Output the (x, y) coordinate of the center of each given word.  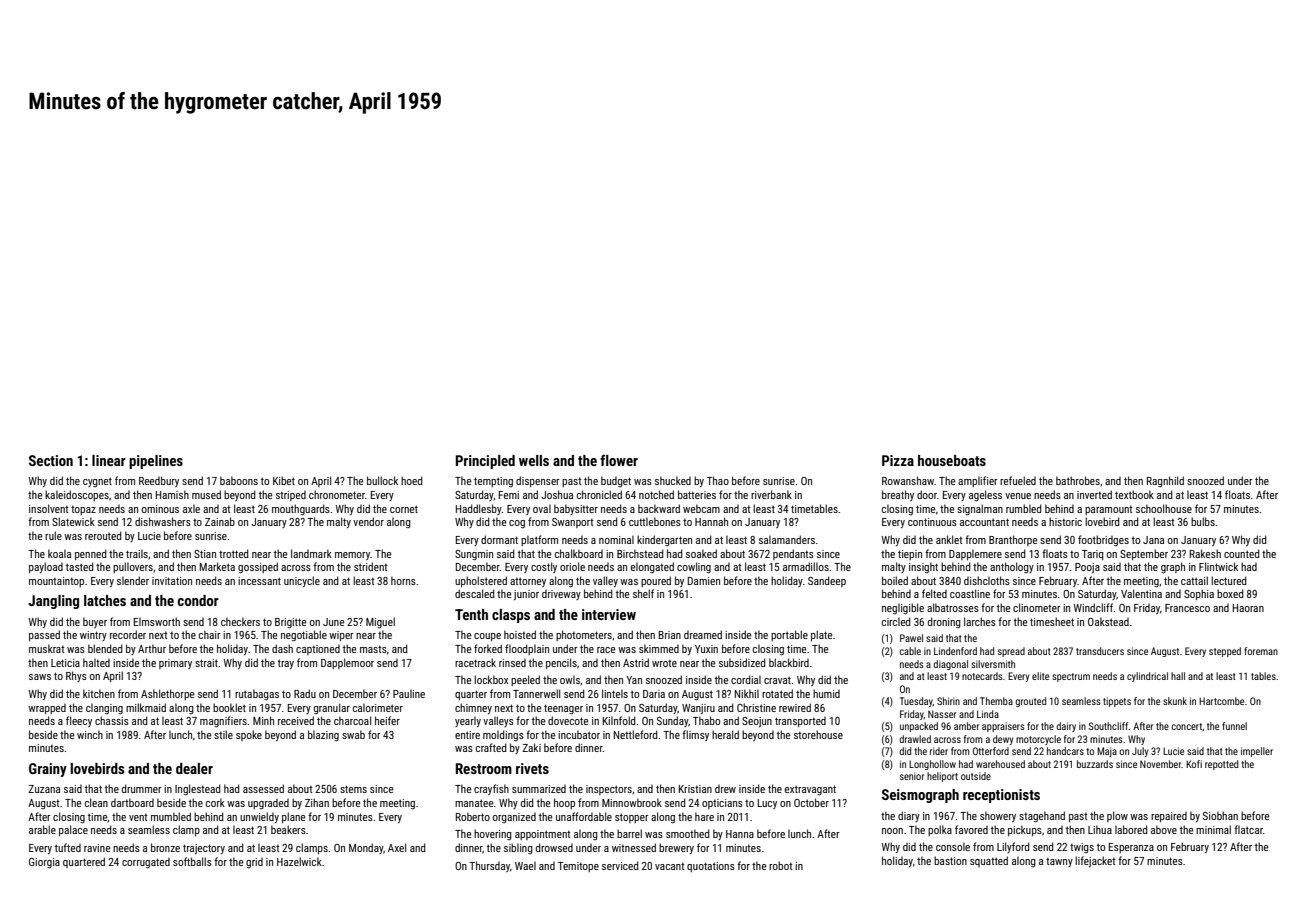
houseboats (952, 460)
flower (619, 460)
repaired (1169, 817)
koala (59, 553)
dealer (194, 768)
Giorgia (44, 863)
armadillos (806, 566)
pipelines (156, 462)
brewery (676, 848)
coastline (970, 593)
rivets (532, 768)
